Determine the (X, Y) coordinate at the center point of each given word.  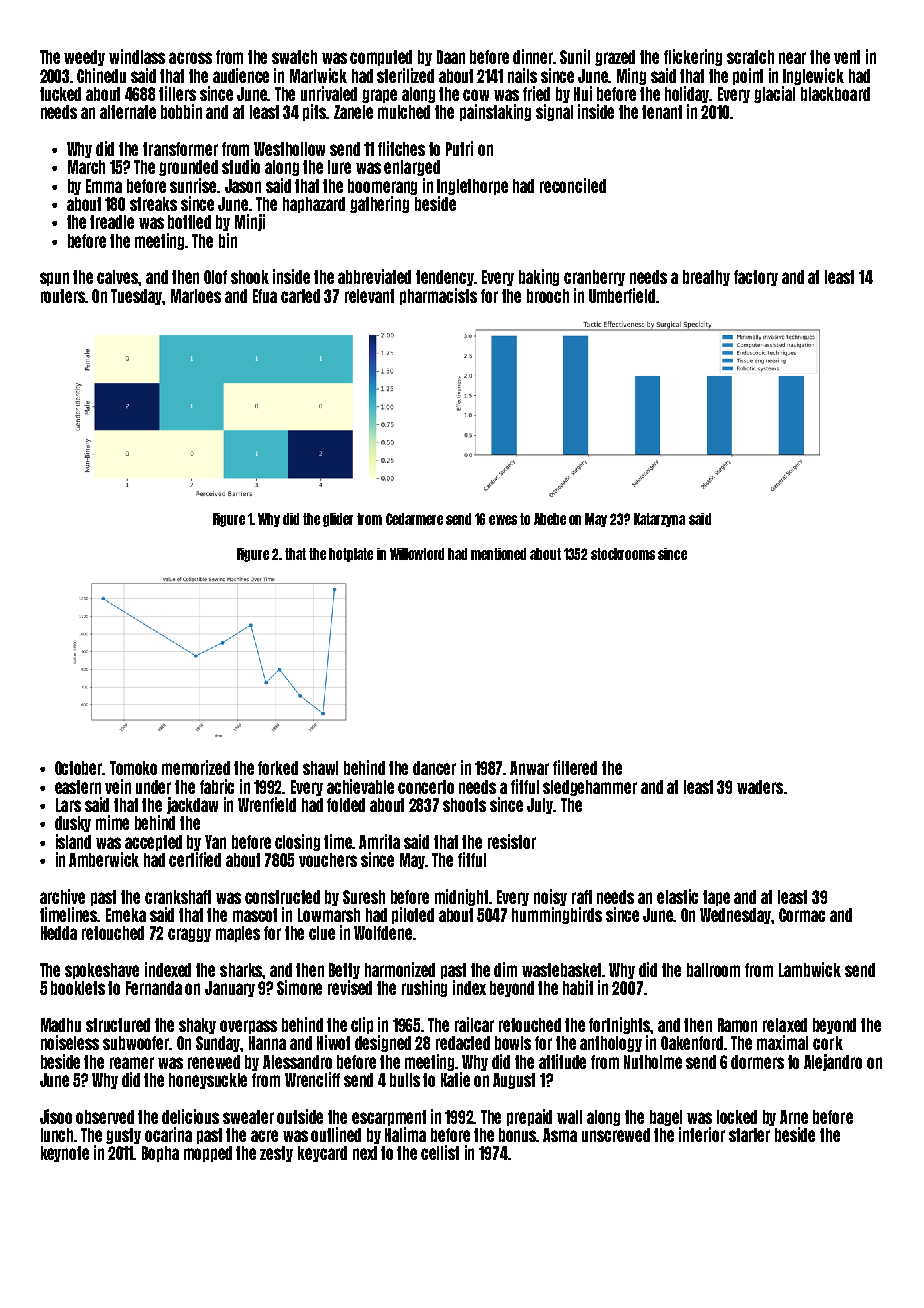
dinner (533, 56)
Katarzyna (659, 520)
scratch (750, 57)
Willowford (417, 554)
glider (338, 520)
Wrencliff (312, 1079)
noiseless (70, 1042)
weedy (84, 58)
